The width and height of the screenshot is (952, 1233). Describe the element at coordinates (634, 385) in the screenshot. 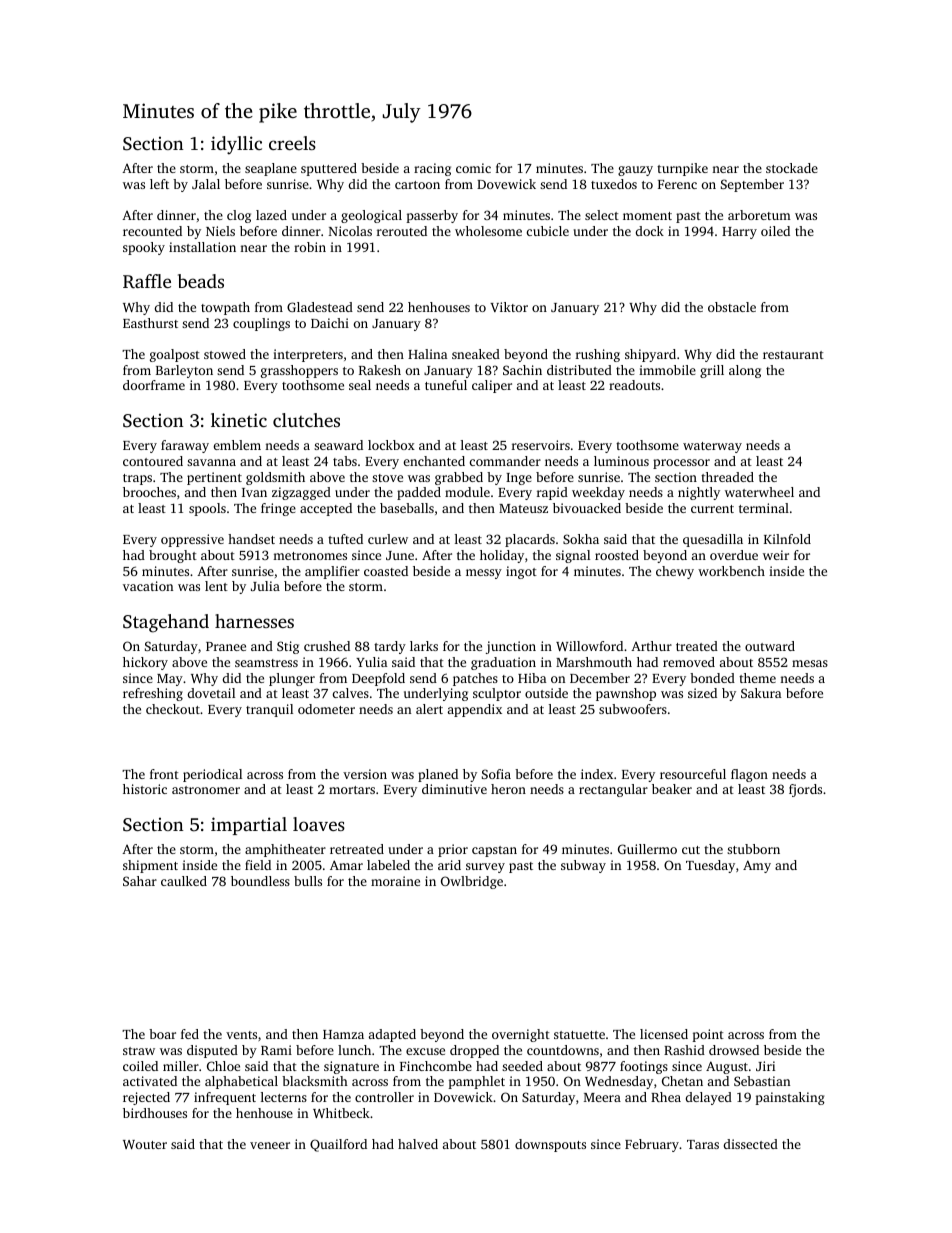

I see `readouts` at that location.
